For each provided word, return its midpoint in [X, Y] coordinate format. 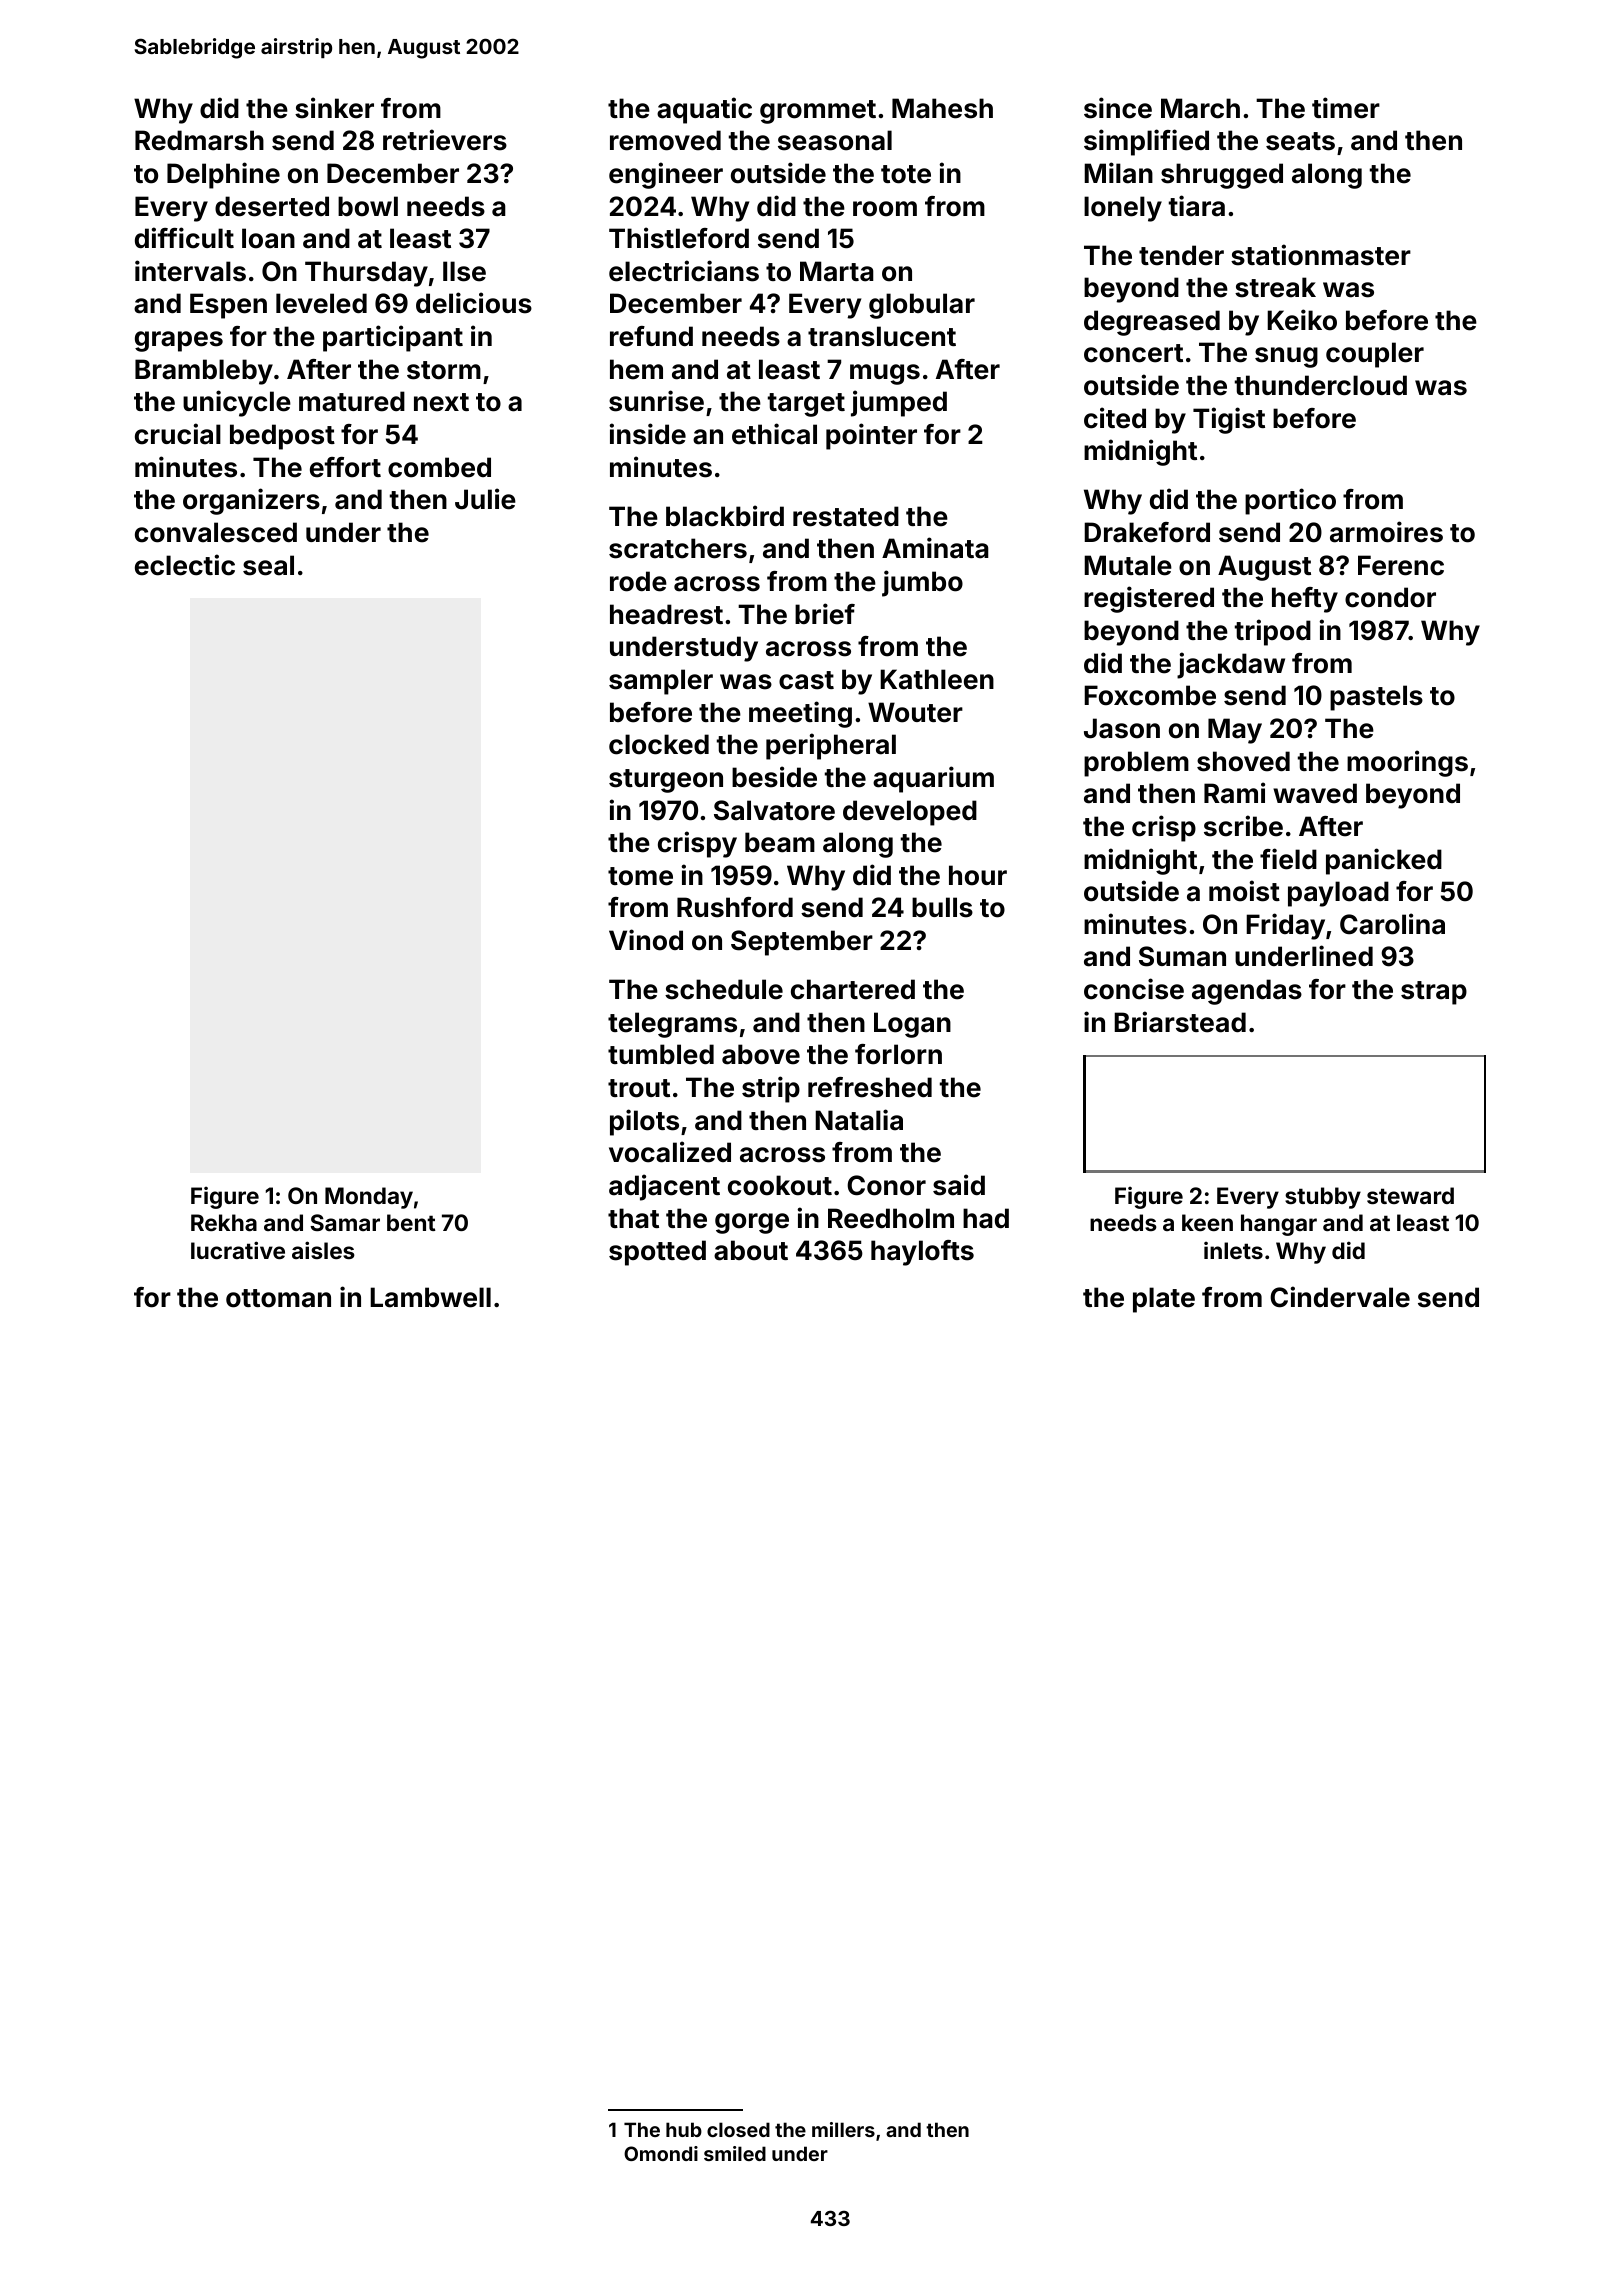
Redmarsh [199, 140]
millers [843, 2129]
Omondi [661, 2153]
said [959, 1185]
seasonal [835, 140]
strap [1434, 993]
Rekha [224, 1222]
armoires [1386, 532]
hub [684, 2129]
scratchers [678, 548]
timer [1346, 108]
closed [738, 2129]
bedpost [282, 437]
